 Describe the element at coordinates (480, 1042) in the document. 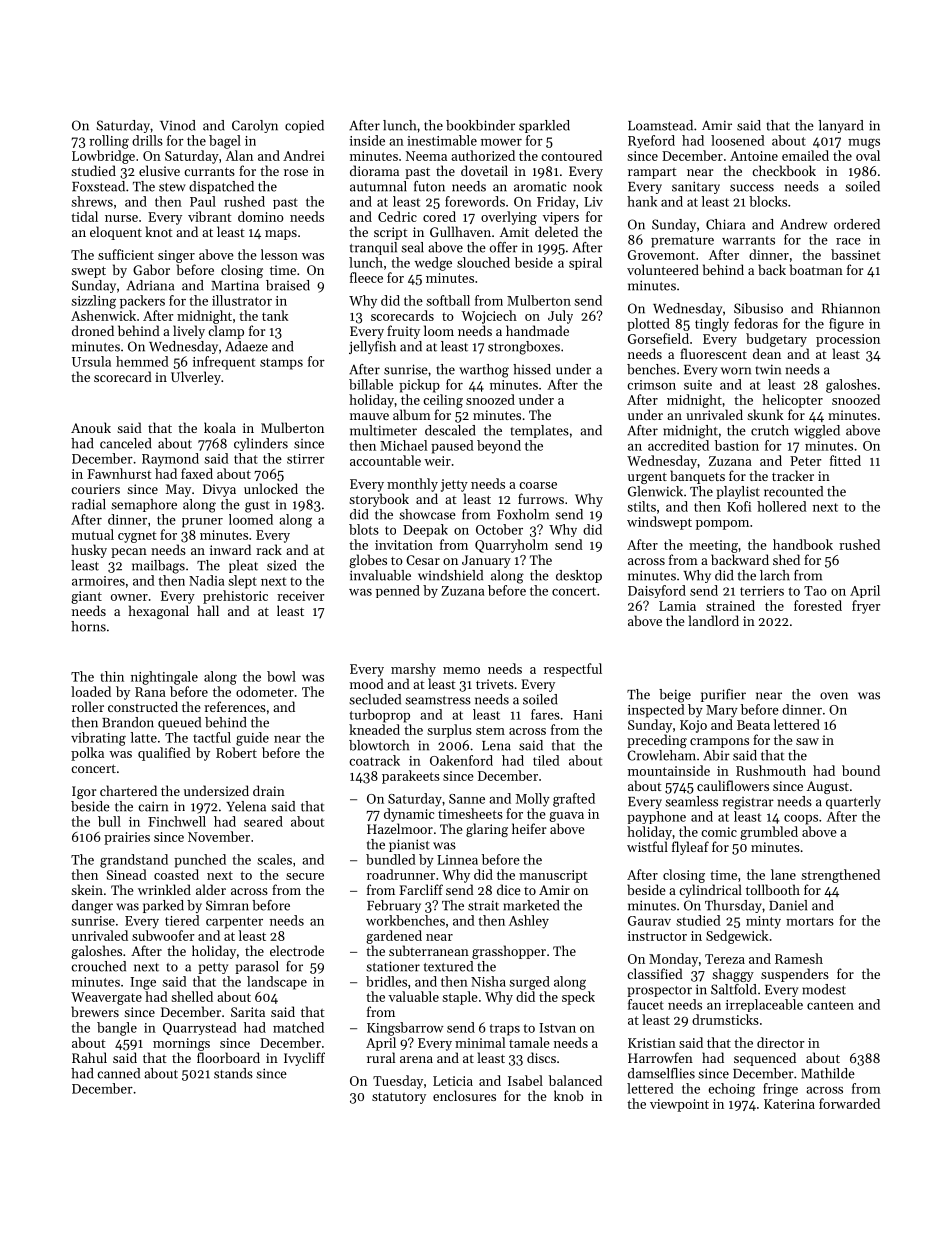

I see `minimal` at that location.
